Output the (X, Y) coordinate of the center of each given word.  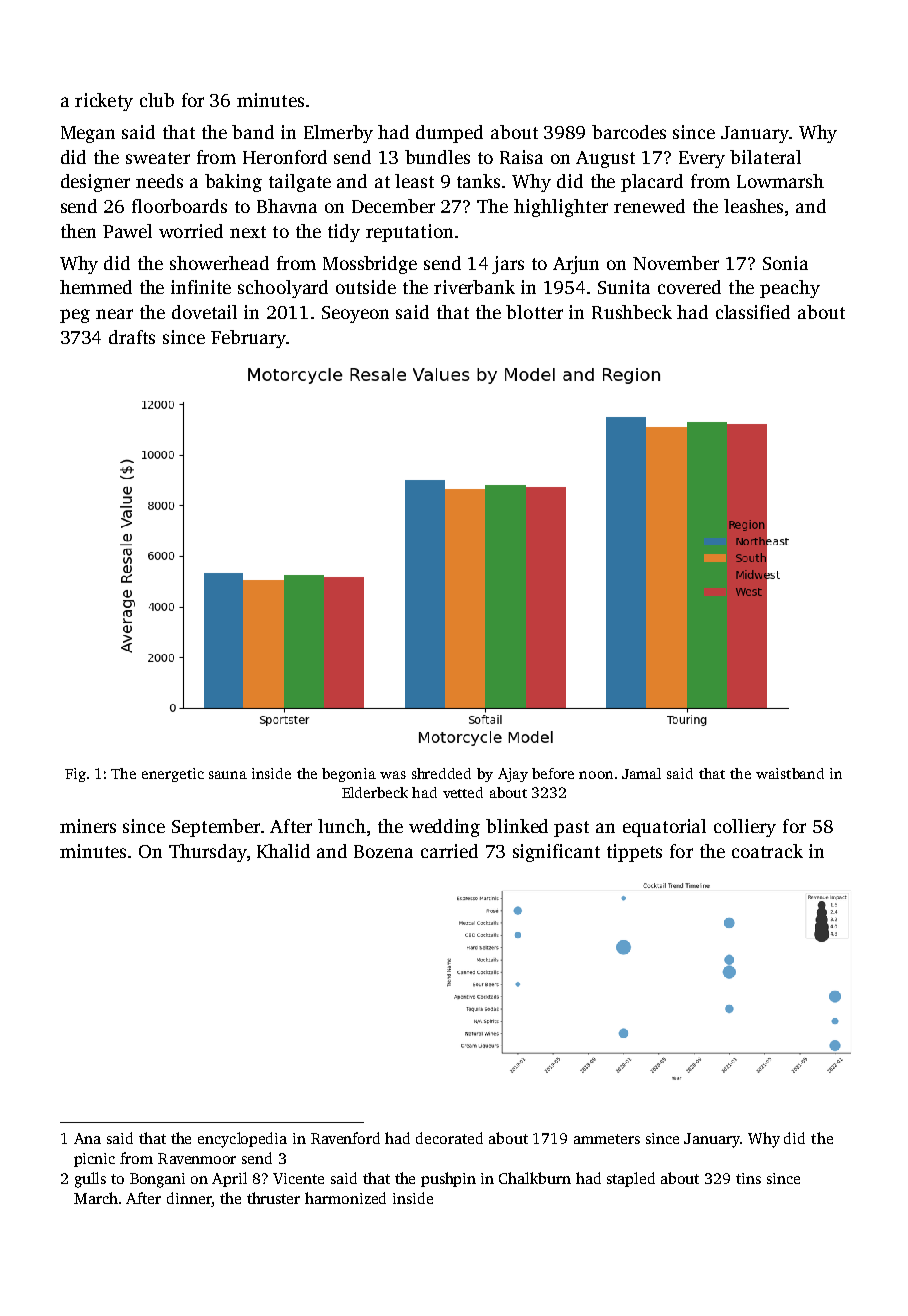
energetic (173, 775)
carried (449, 851)
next (248, 232)
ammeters (607, 1139)
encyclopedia (242, 1140)
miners (88, 826)
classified (753, 312)
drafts (132, 337)
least (414, 181)
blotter (534, 312)
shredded (441, 773)
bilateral (765, 157)
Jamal (641, 773)
